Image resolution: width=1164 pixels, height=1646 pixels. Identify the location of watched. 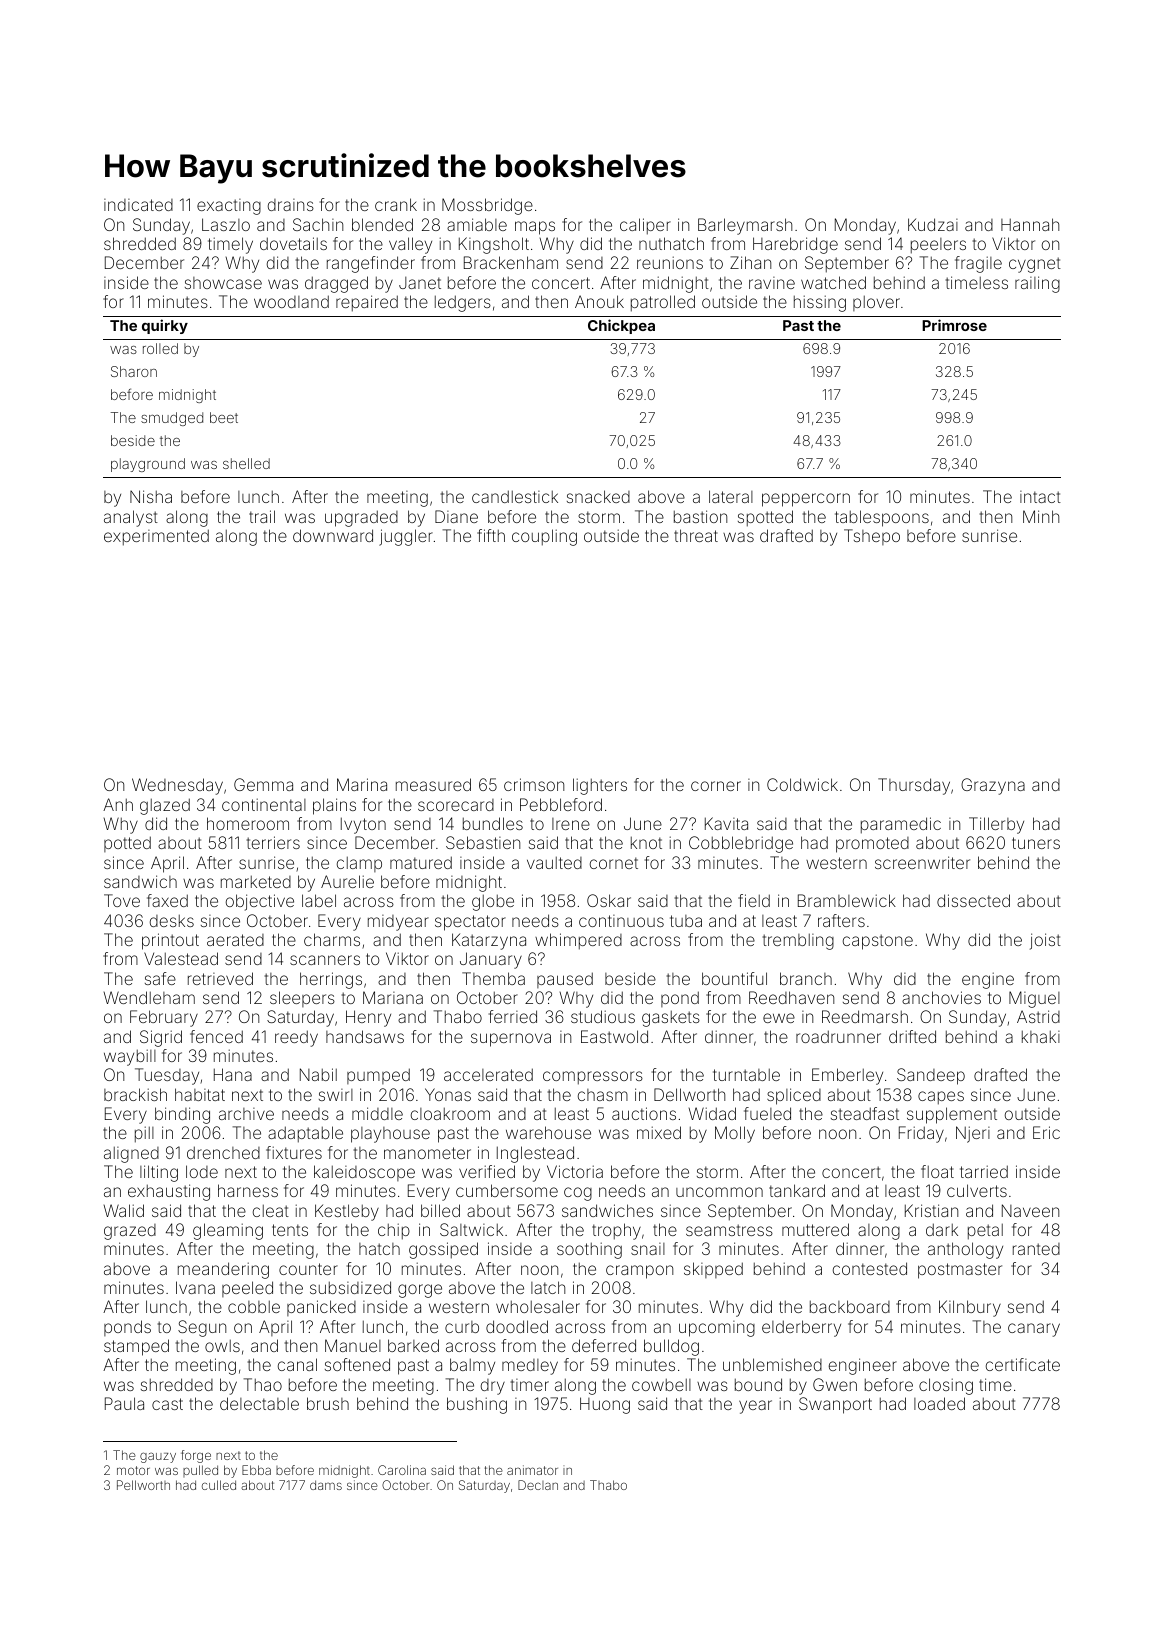
(833, 282).
